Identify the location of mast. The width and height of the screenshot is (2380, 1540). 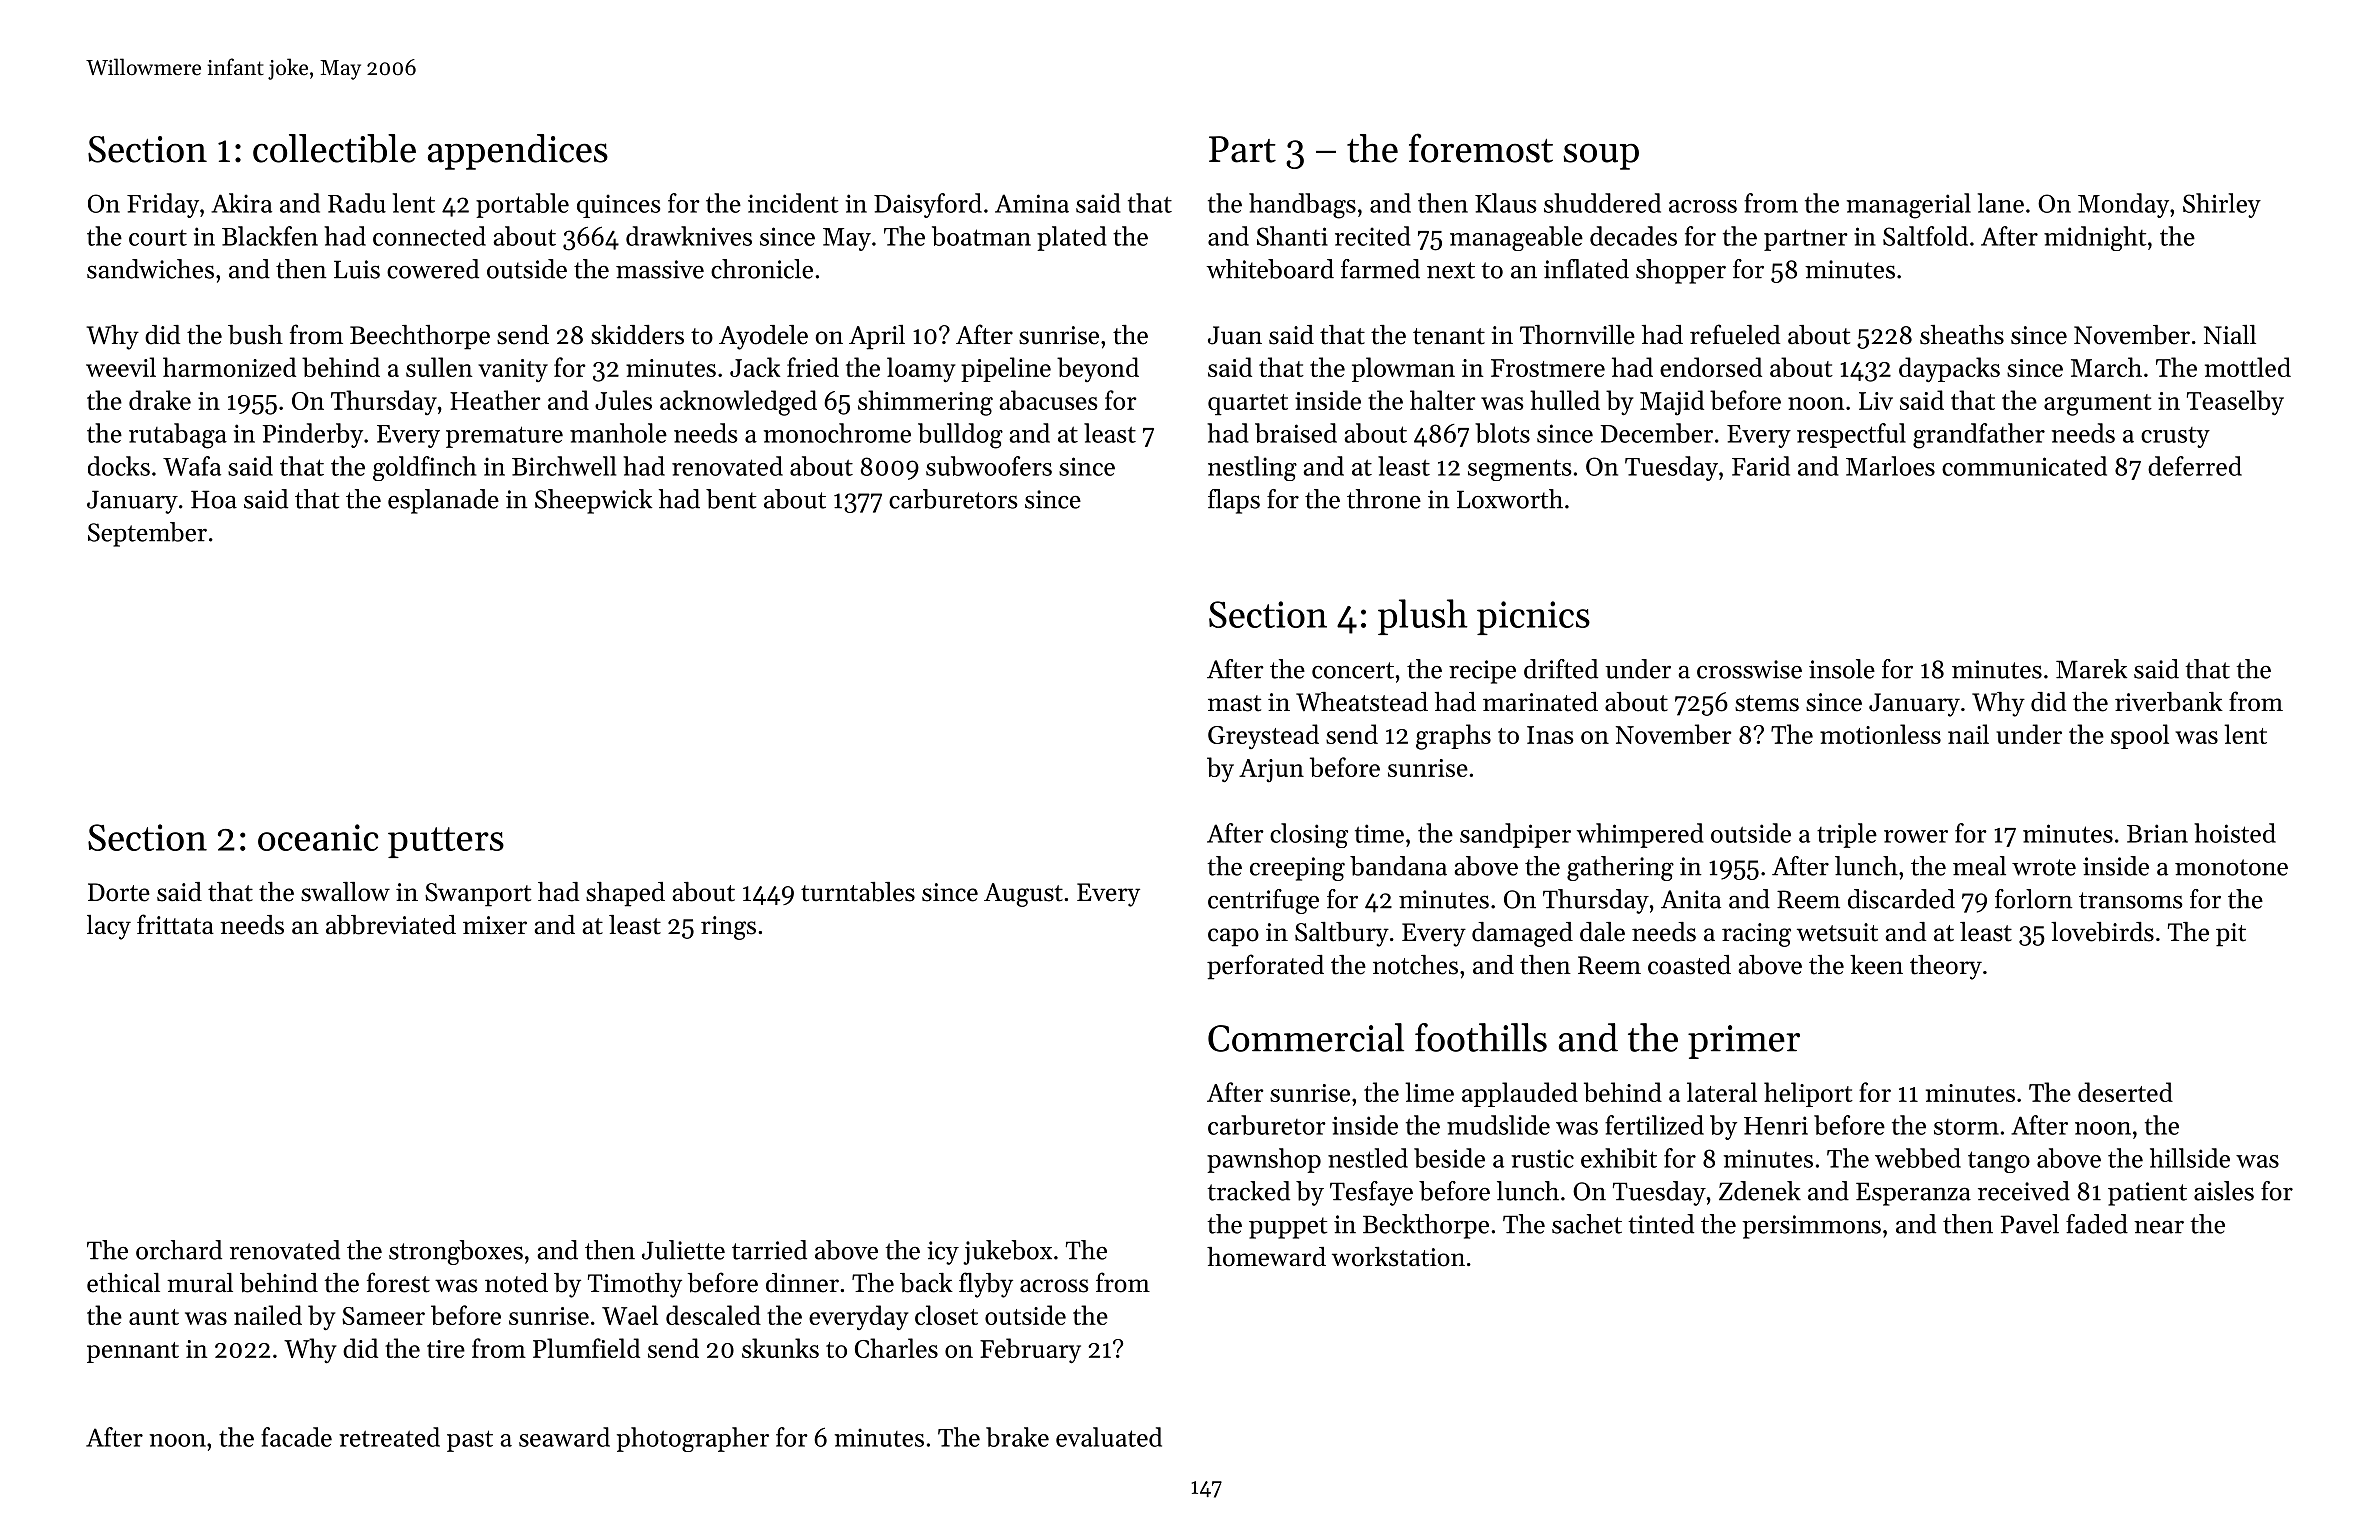
(1234, 703).
